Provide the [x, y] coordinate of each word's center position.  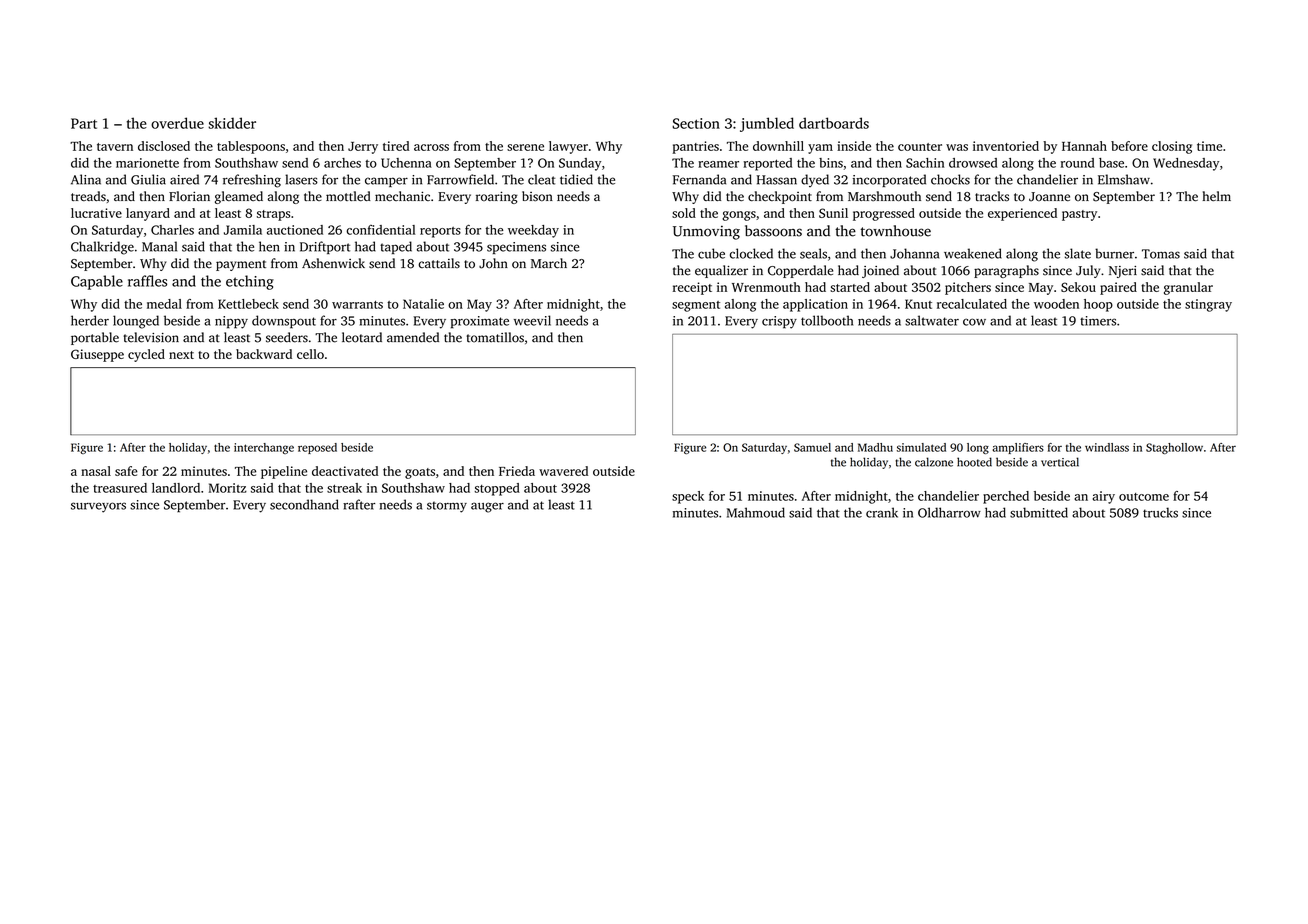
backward [264, 354]
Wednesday [1186, 164]
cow [974, 322]
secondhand [304, 504]
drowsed [973, 163]
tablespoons [251, 147]
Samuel [812, 447]
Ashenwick [333, 263]
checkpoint [780, 197]
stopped [497, 489]
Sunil [833, 213]
